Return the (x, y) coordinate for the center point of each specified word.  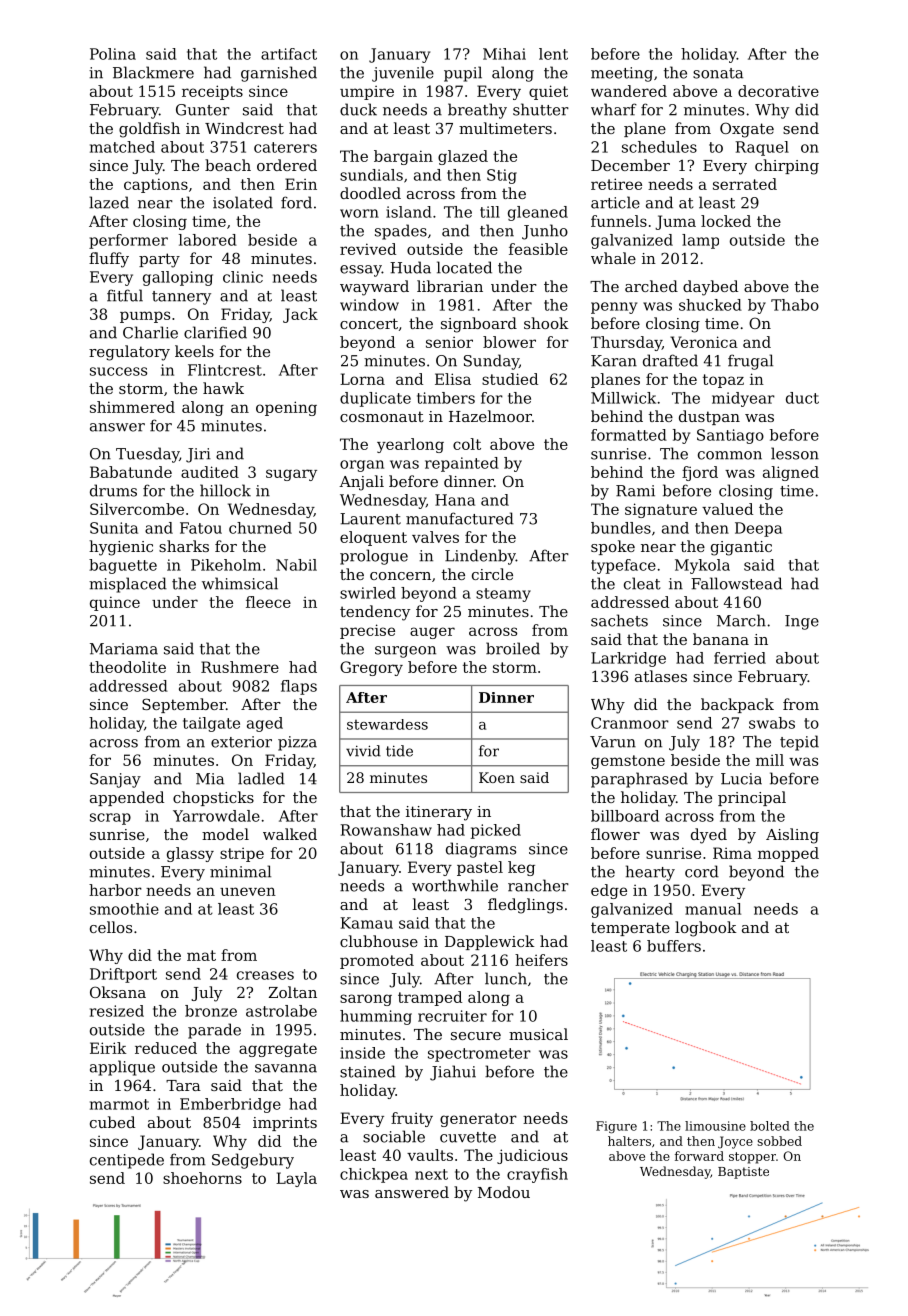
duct (802, 398)
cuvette (468, 1137)
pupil (463, 74)
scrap (110, 819)
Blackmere (153, 72)
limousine (715, 1126)
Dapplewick (490, 942)
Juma (675, 222)
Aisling (792, 836)
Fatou (201, 528)
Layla (296, 1179)
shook (546, 323)
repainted (462, 464)
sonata (718, 73)
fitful (125, 295)
